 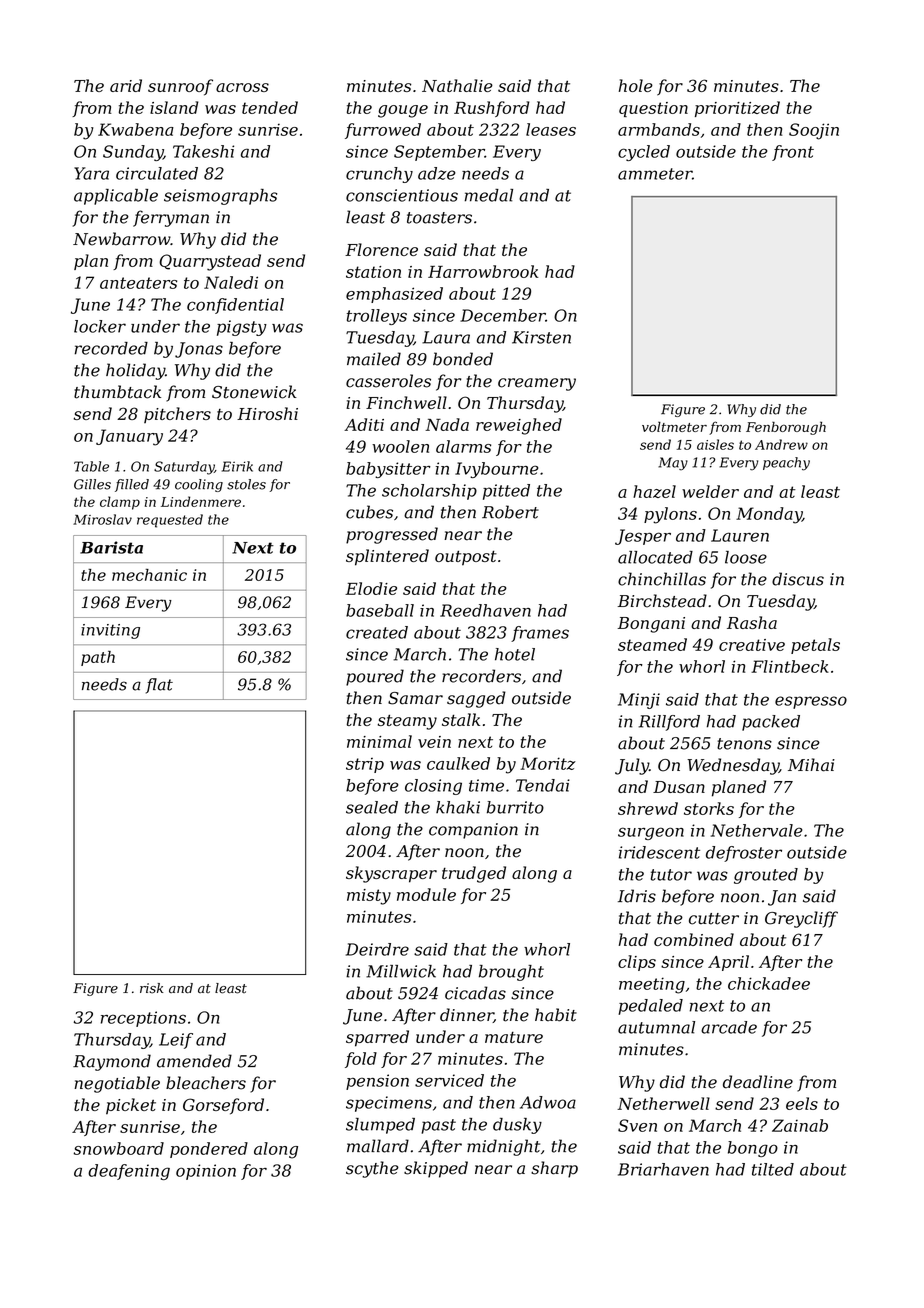 What do you see at coordinates (151, 988) in the screenshot?
I see `risk` at bounding box center [151, 988].
